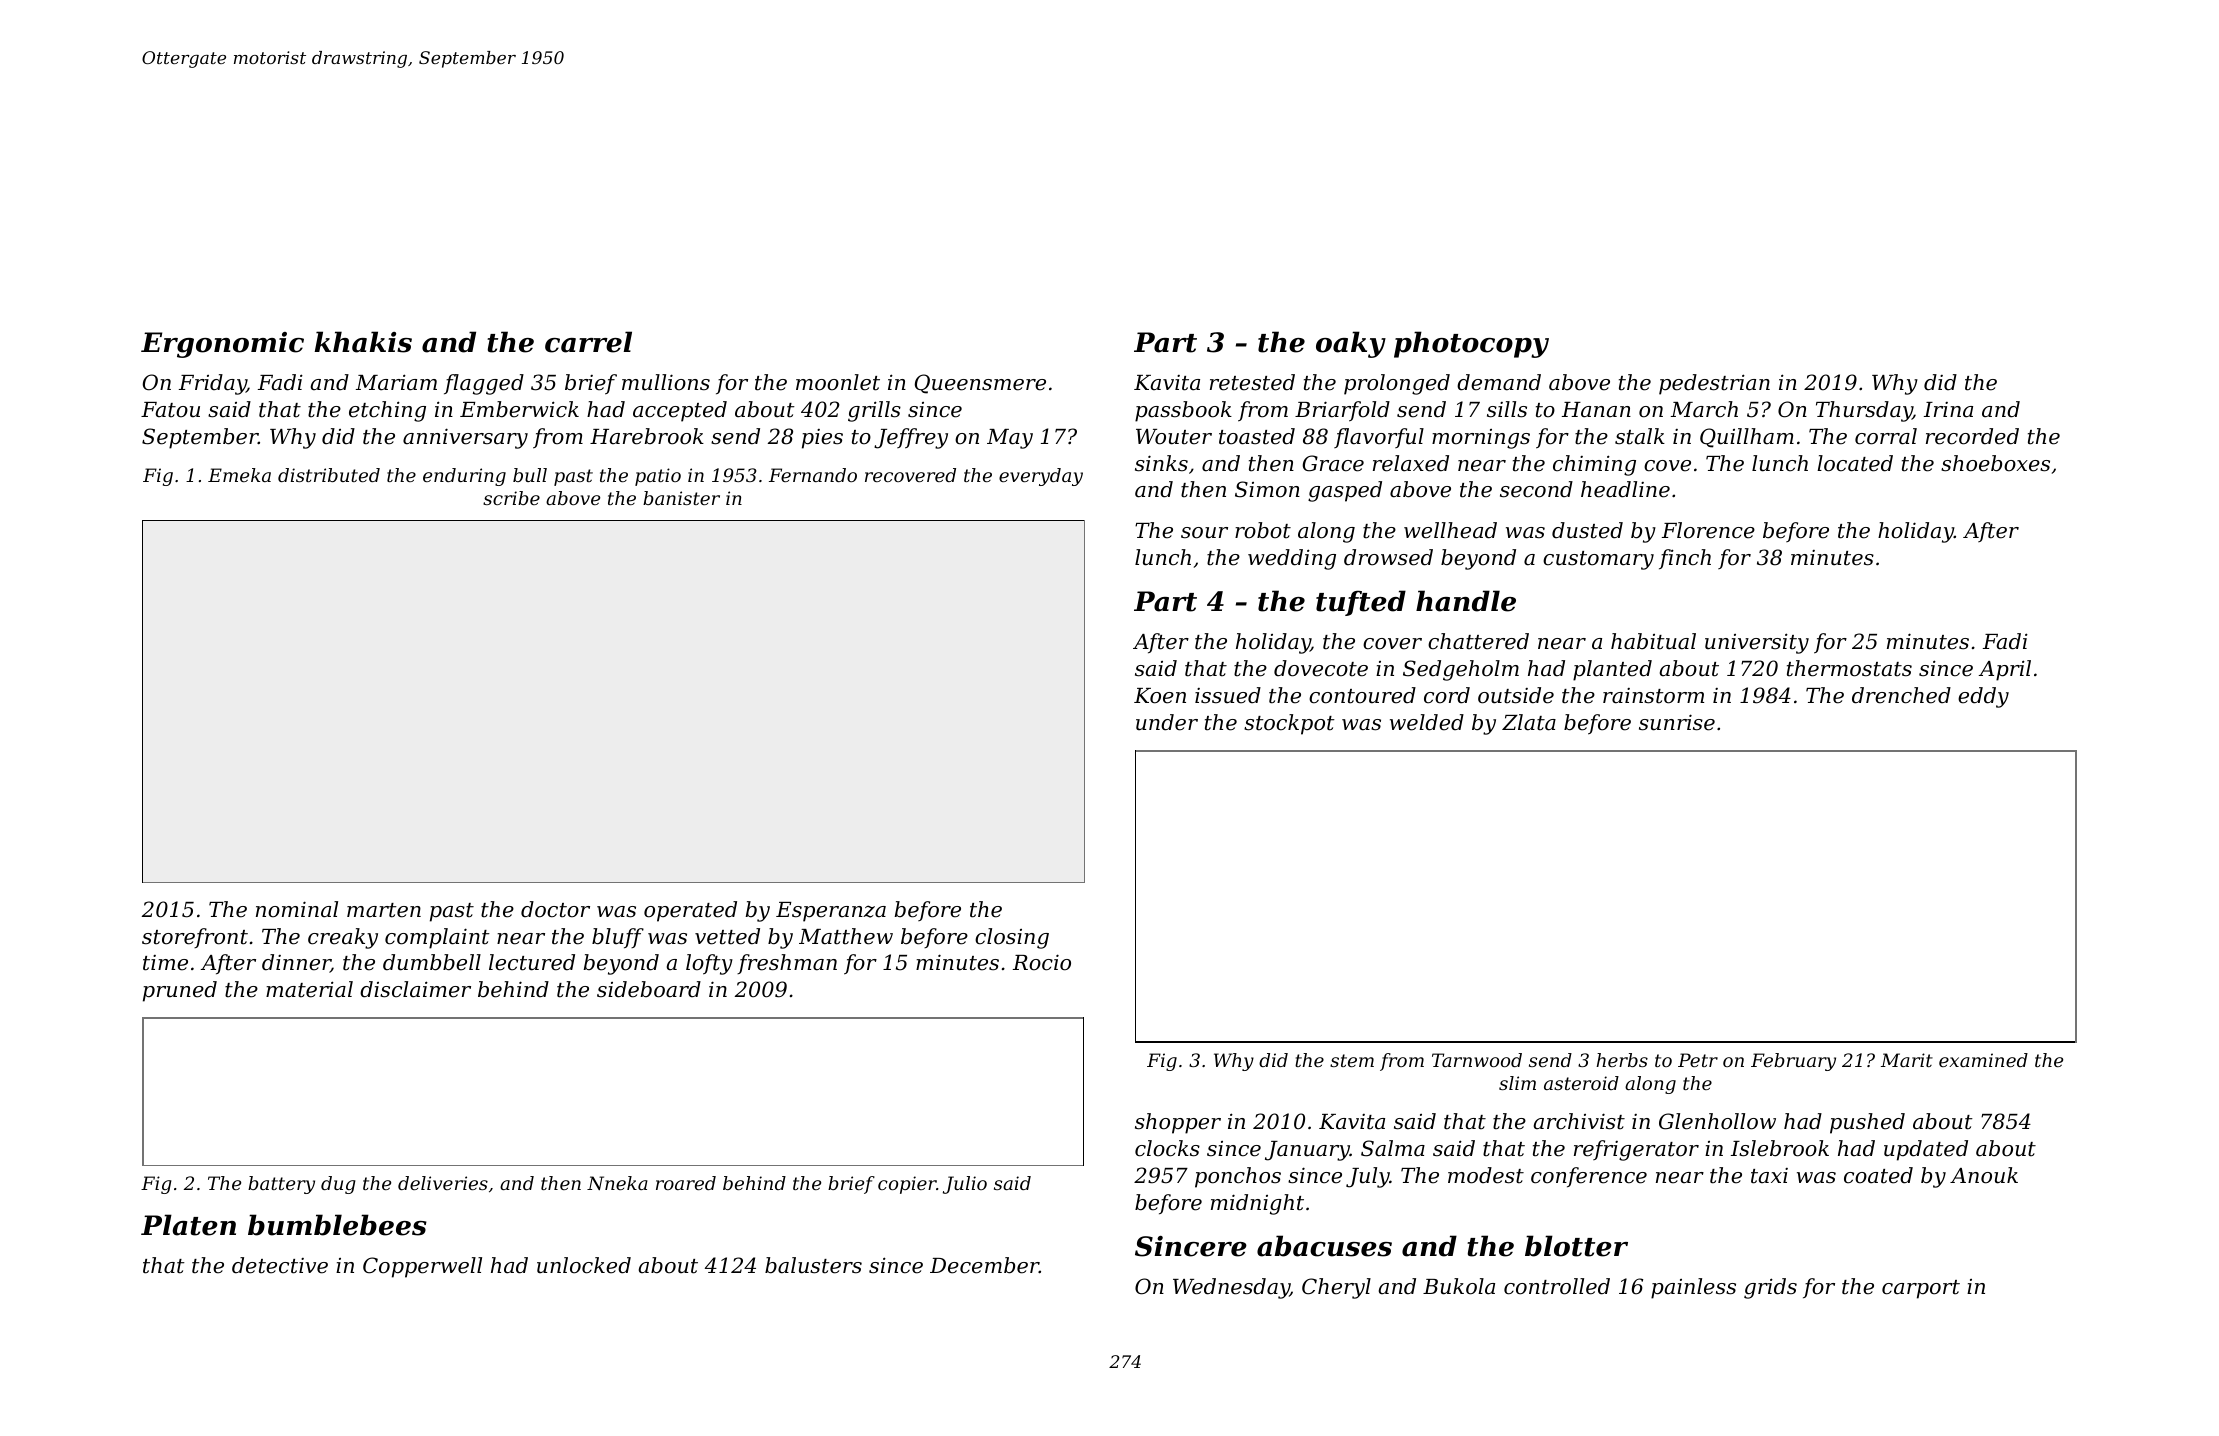  Describe the element at coordinates (831, 912) in the screenshot. I see `Esperanza` at that location.
